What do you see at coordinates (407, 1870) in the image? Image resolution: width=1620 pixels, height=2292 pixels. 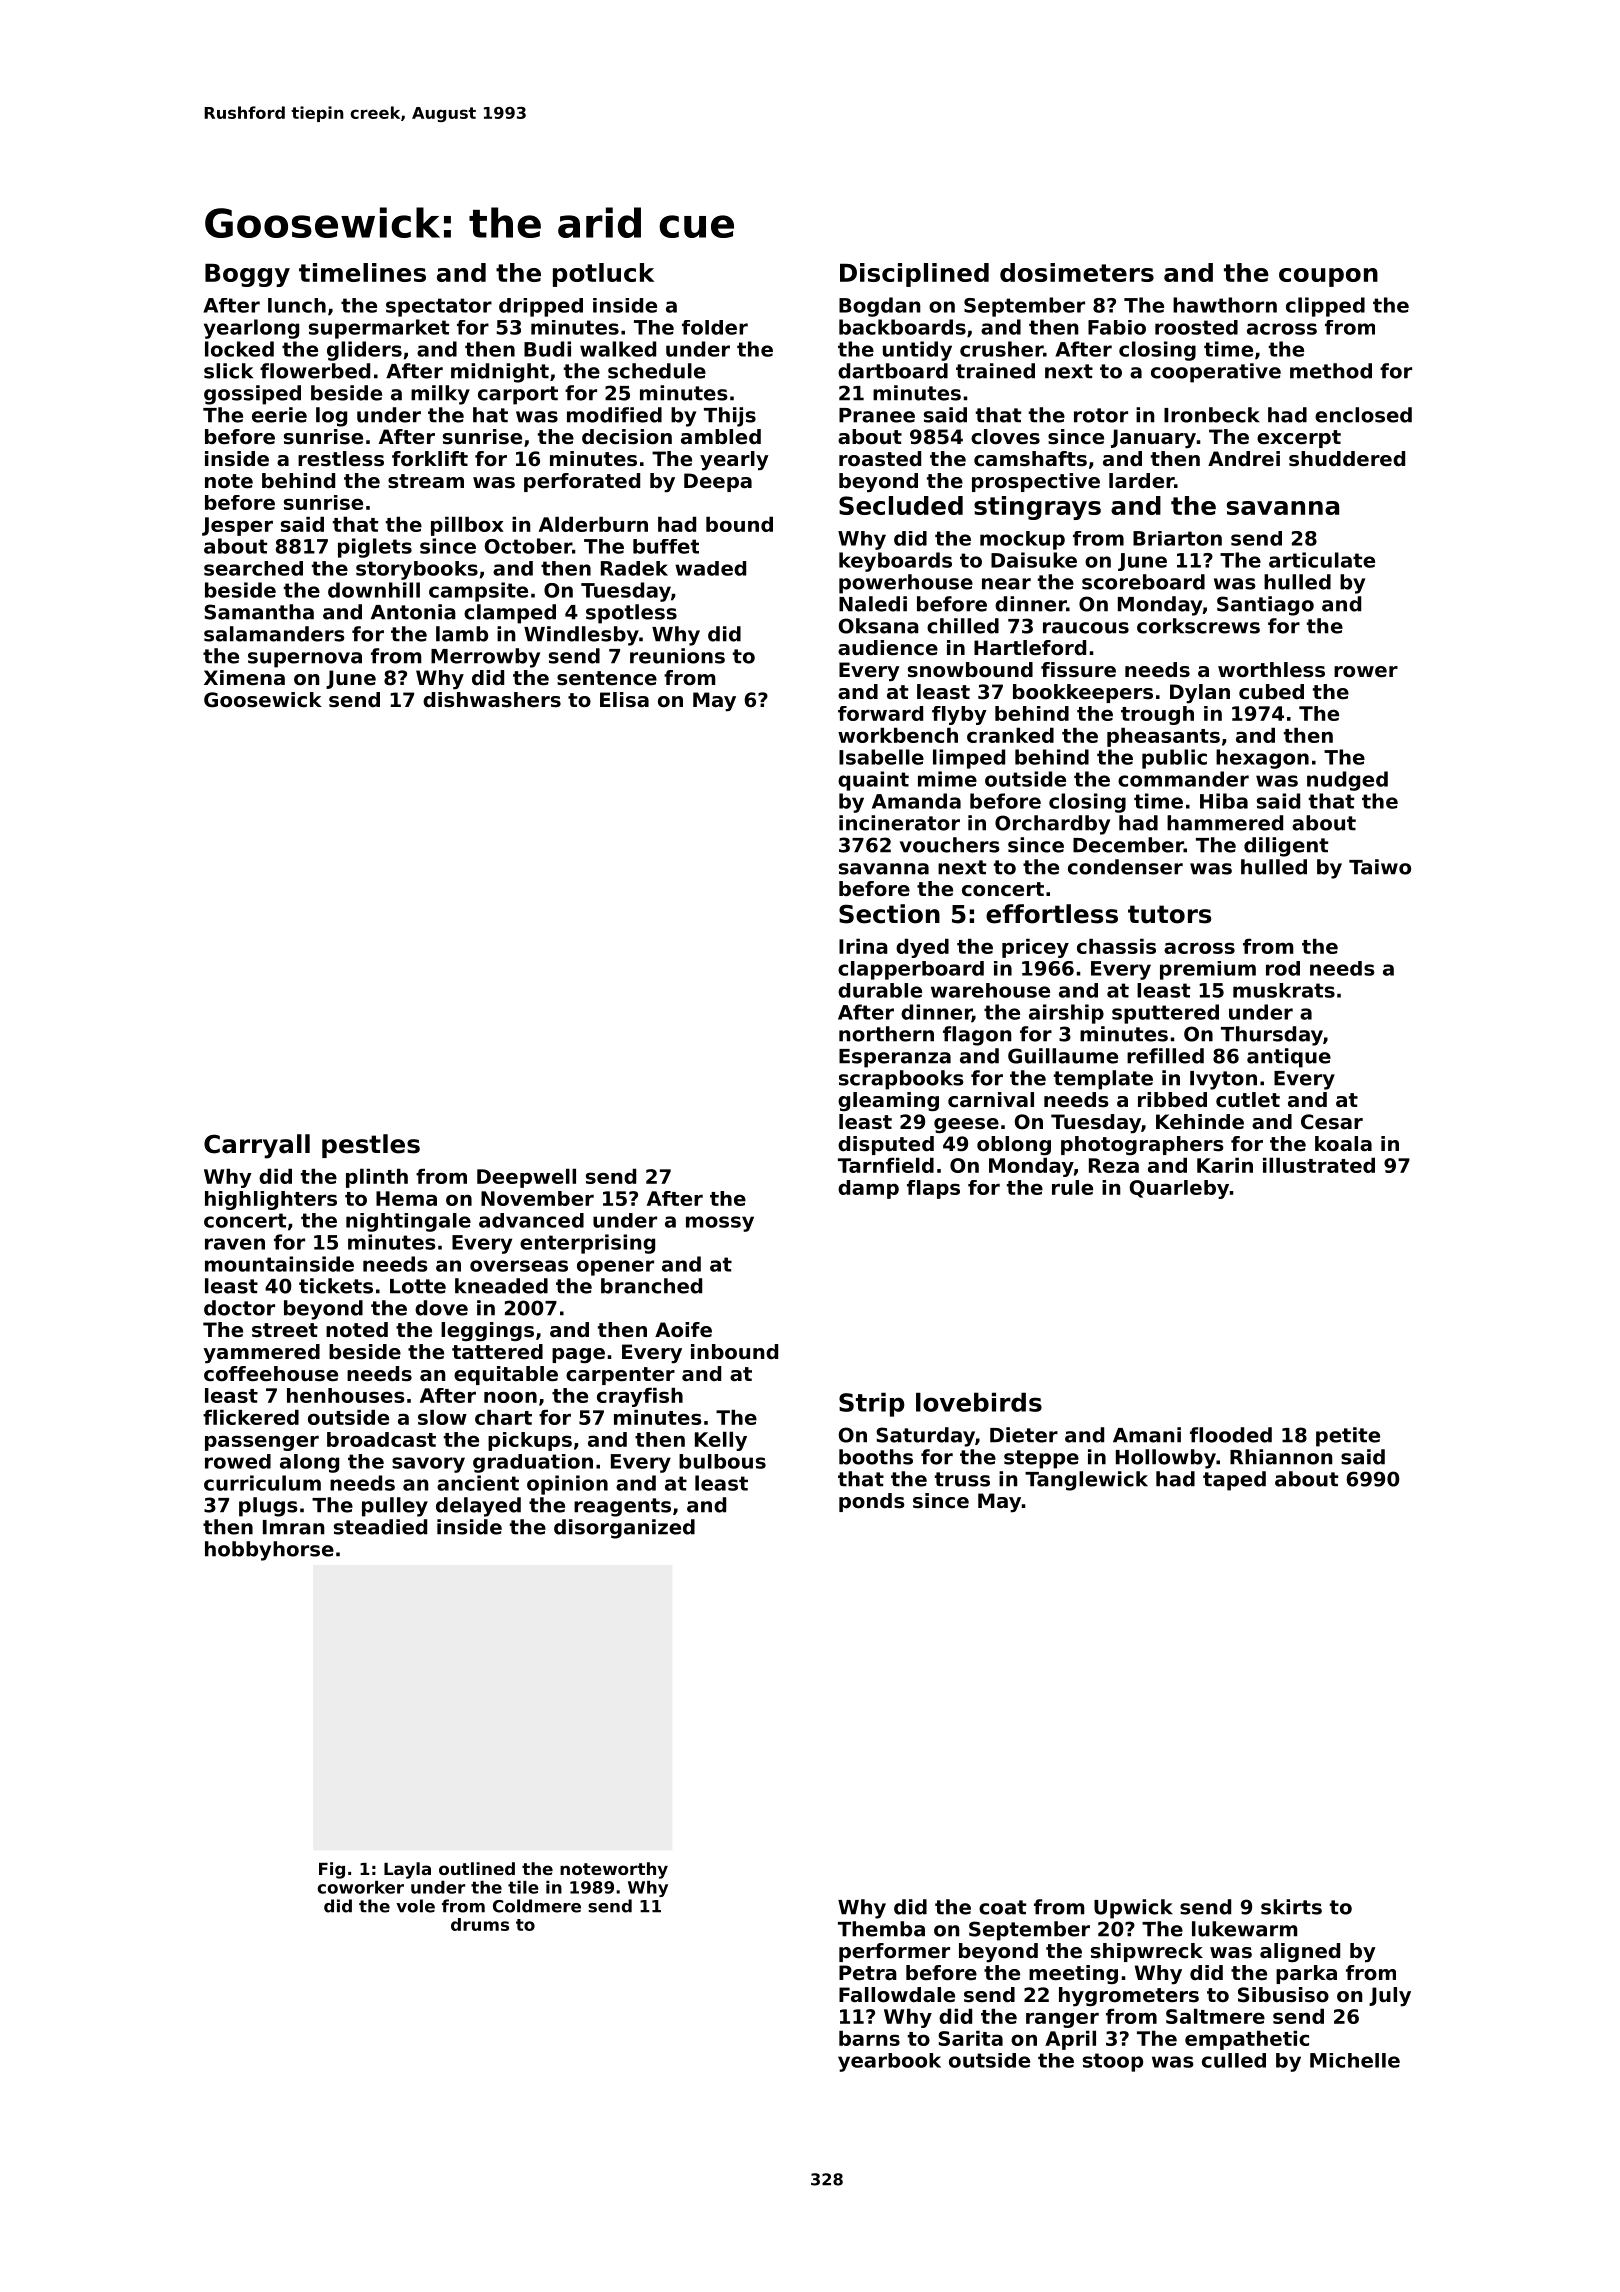 I see `Layla` at bounding box center [407, 1870].
